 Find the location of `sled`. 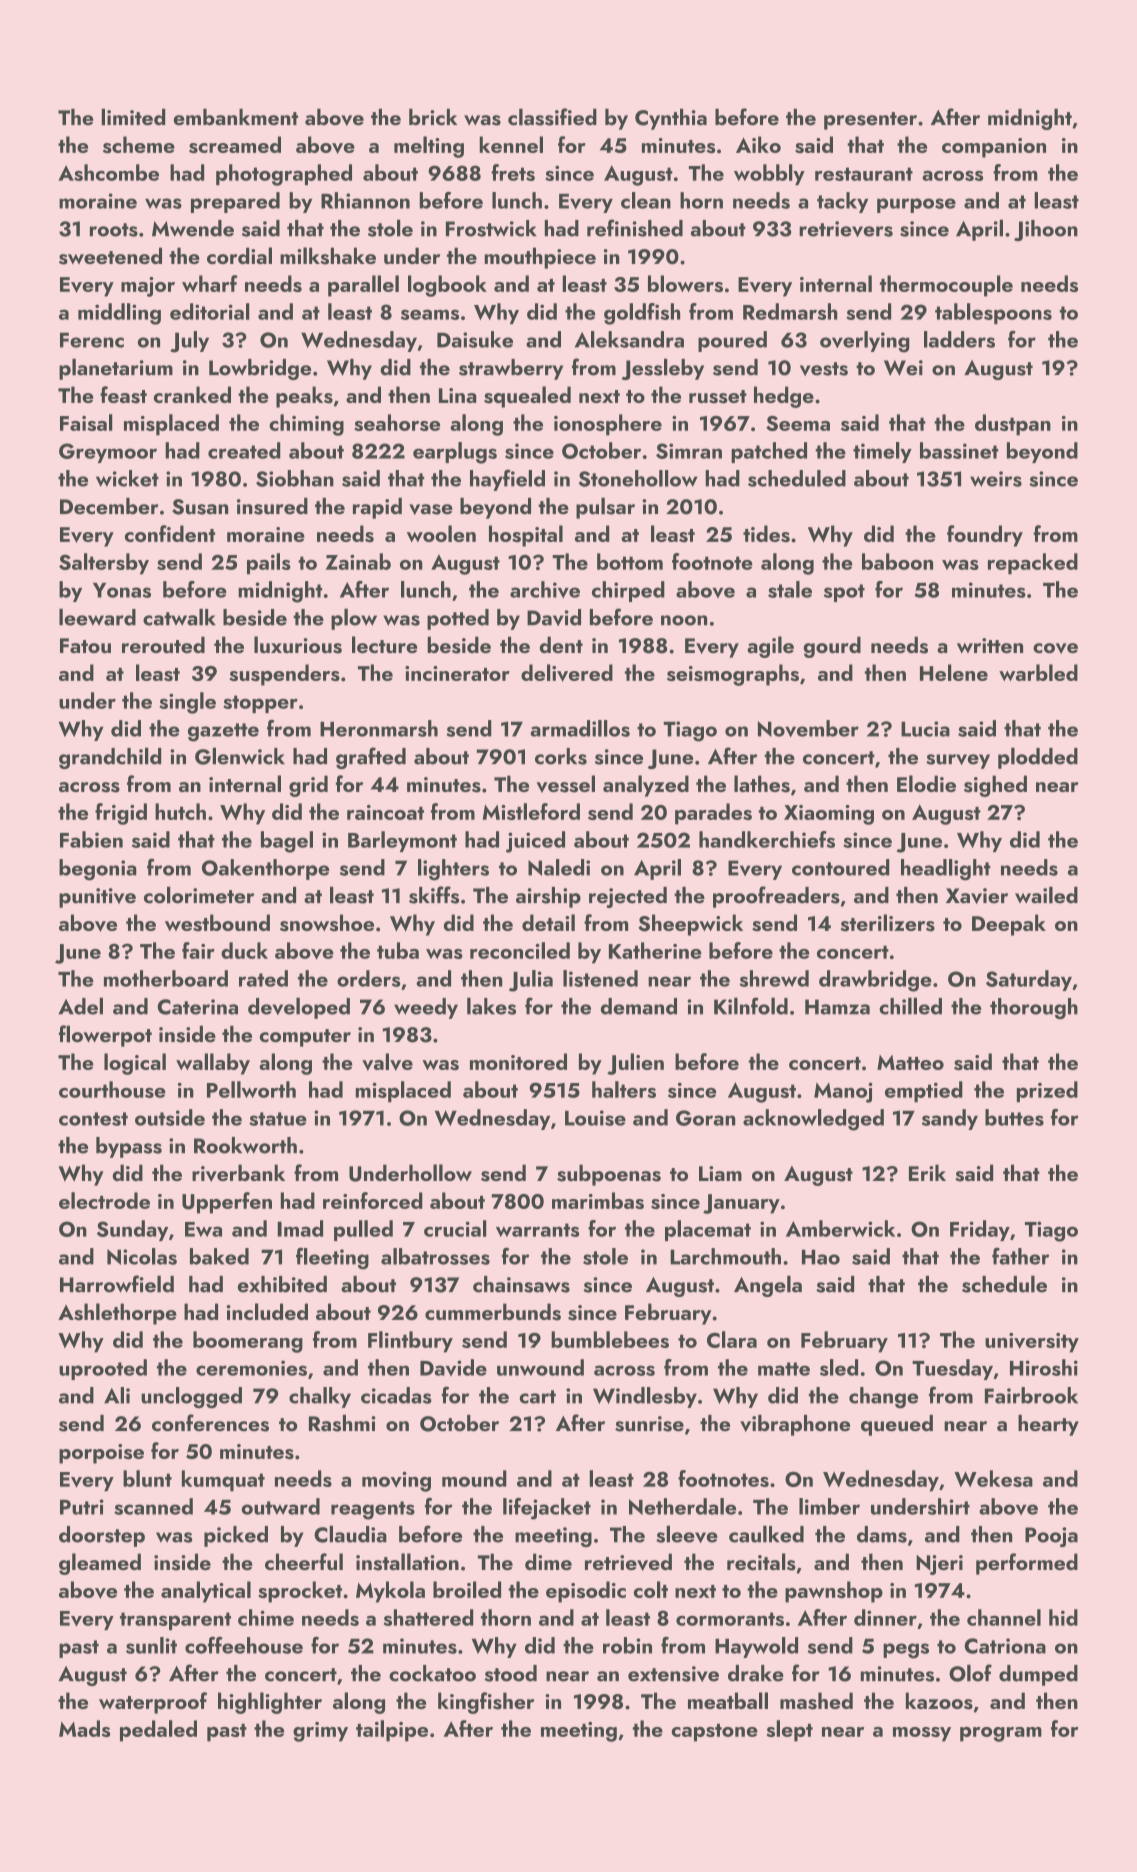

sled is located at coordinates (839, 1367).
